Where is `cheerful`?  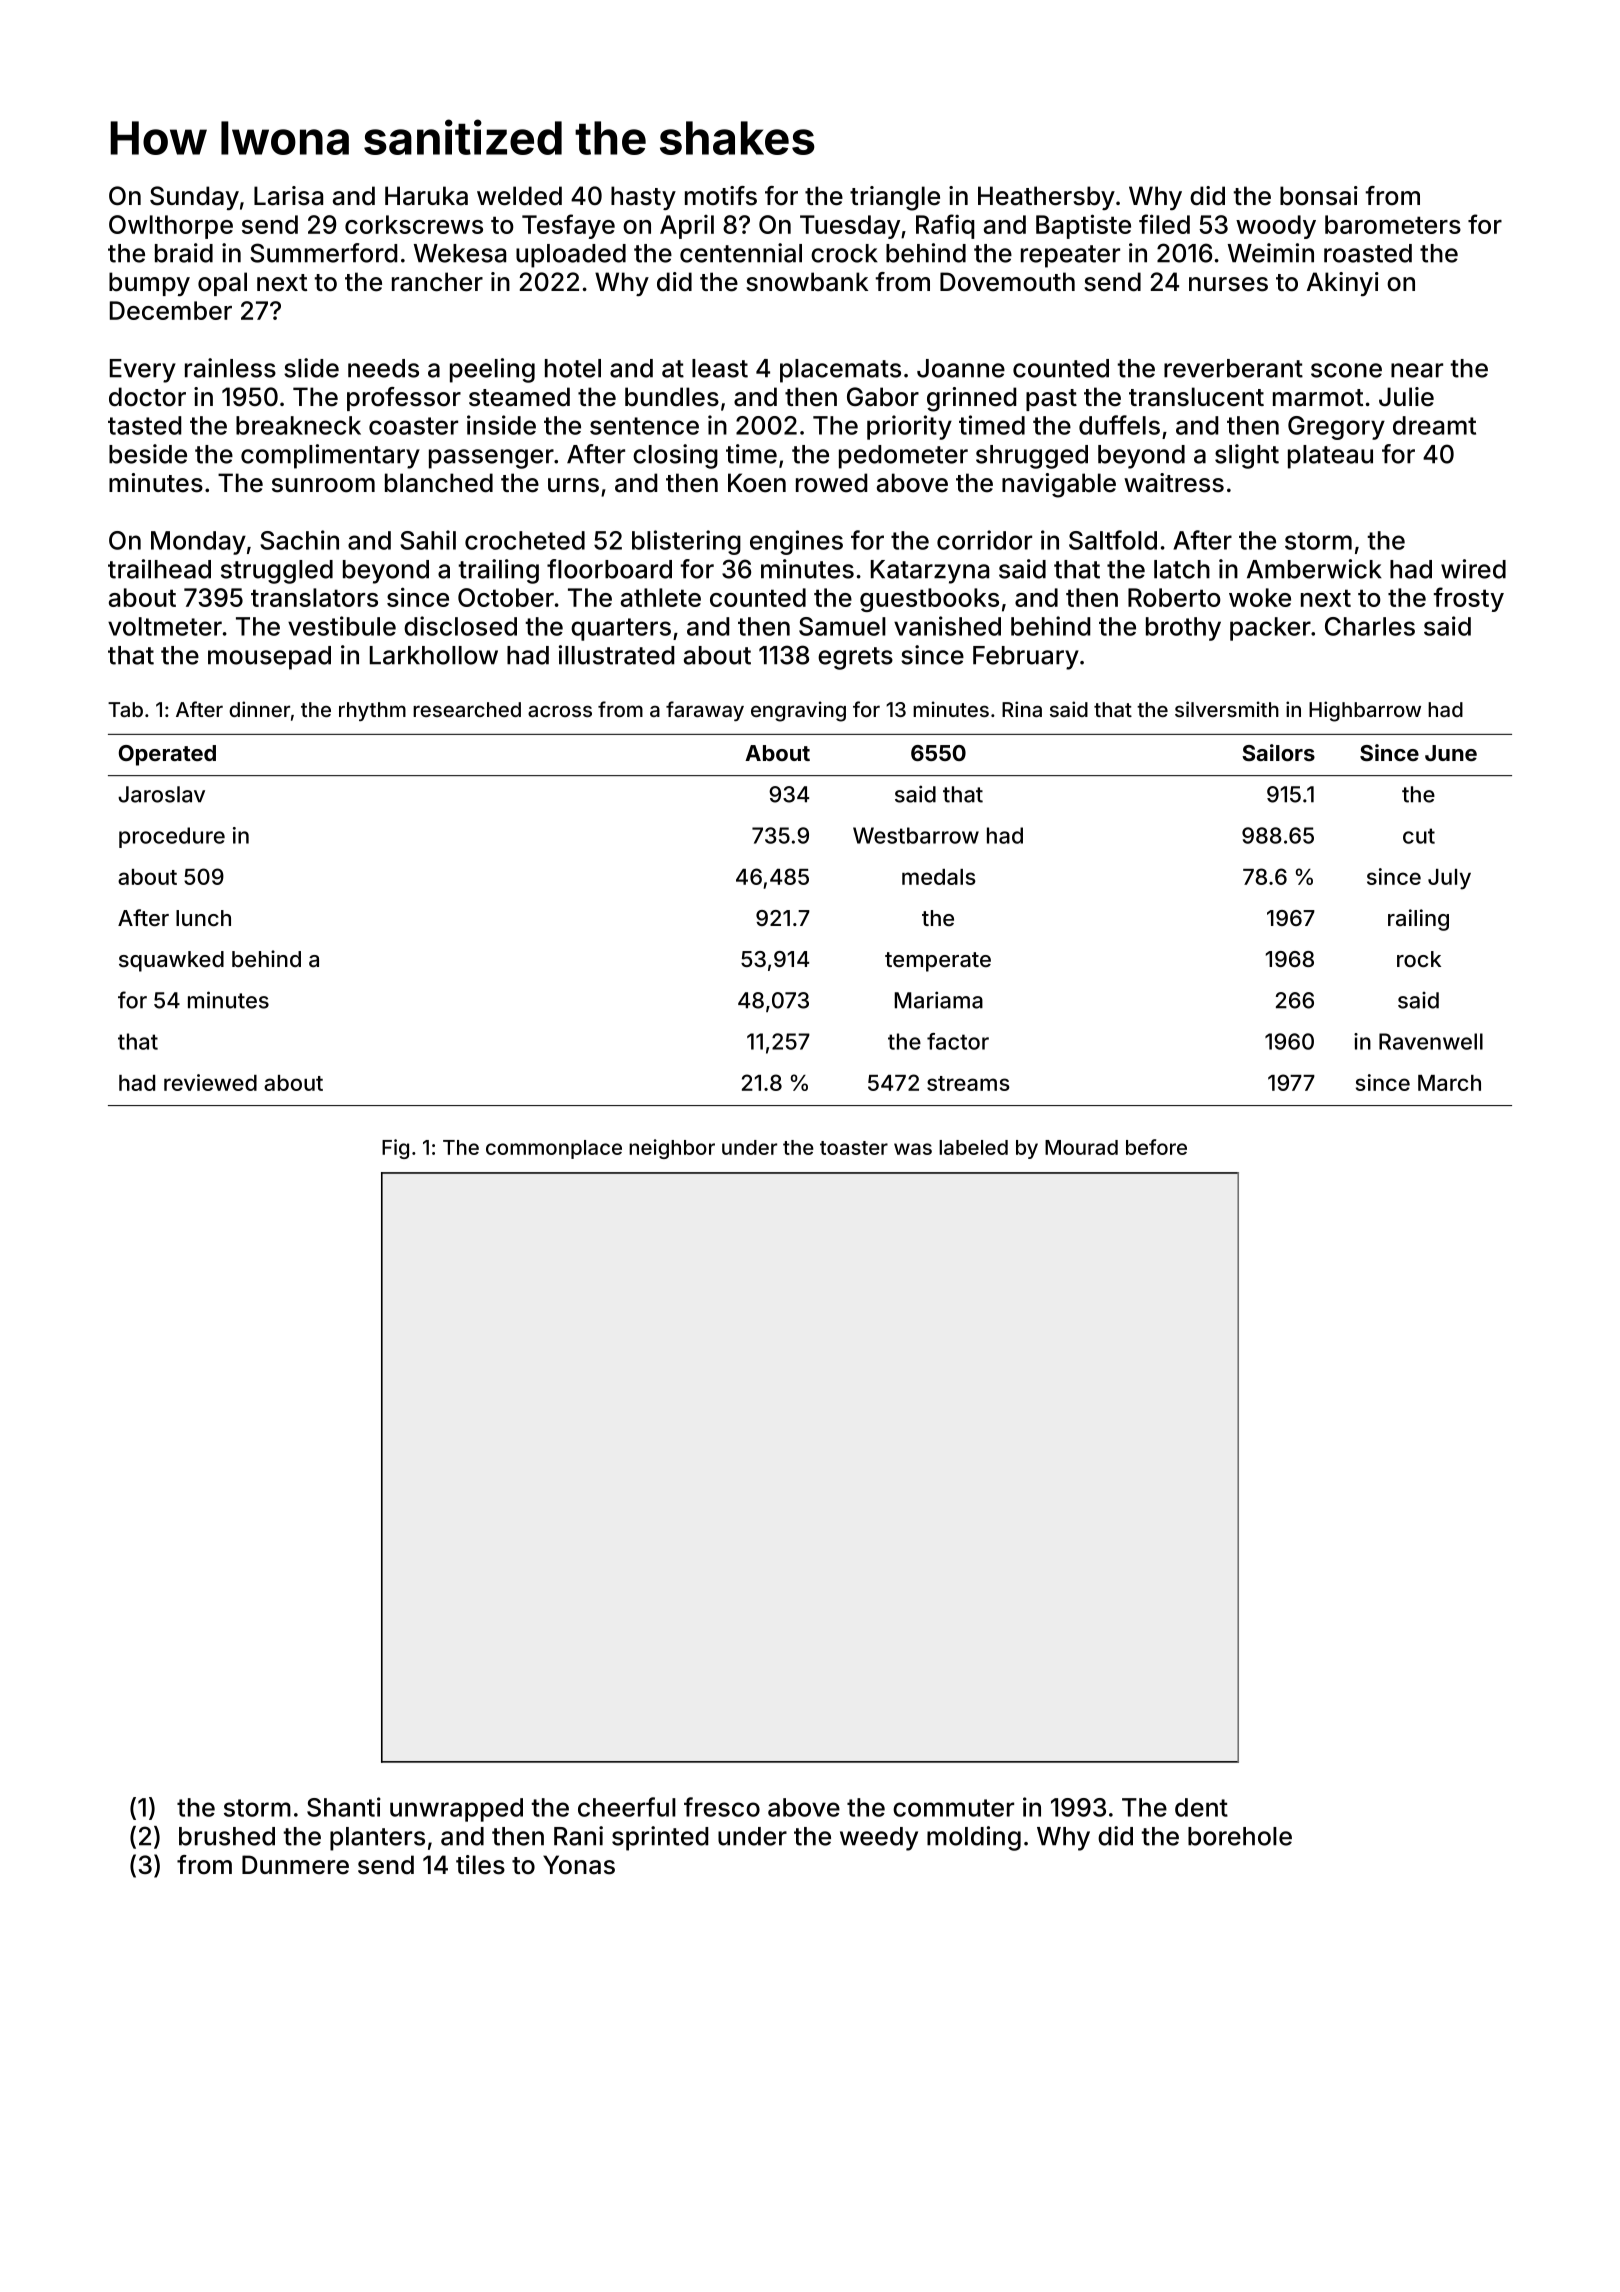 cheerful is located at coordinates (627, 1807).
